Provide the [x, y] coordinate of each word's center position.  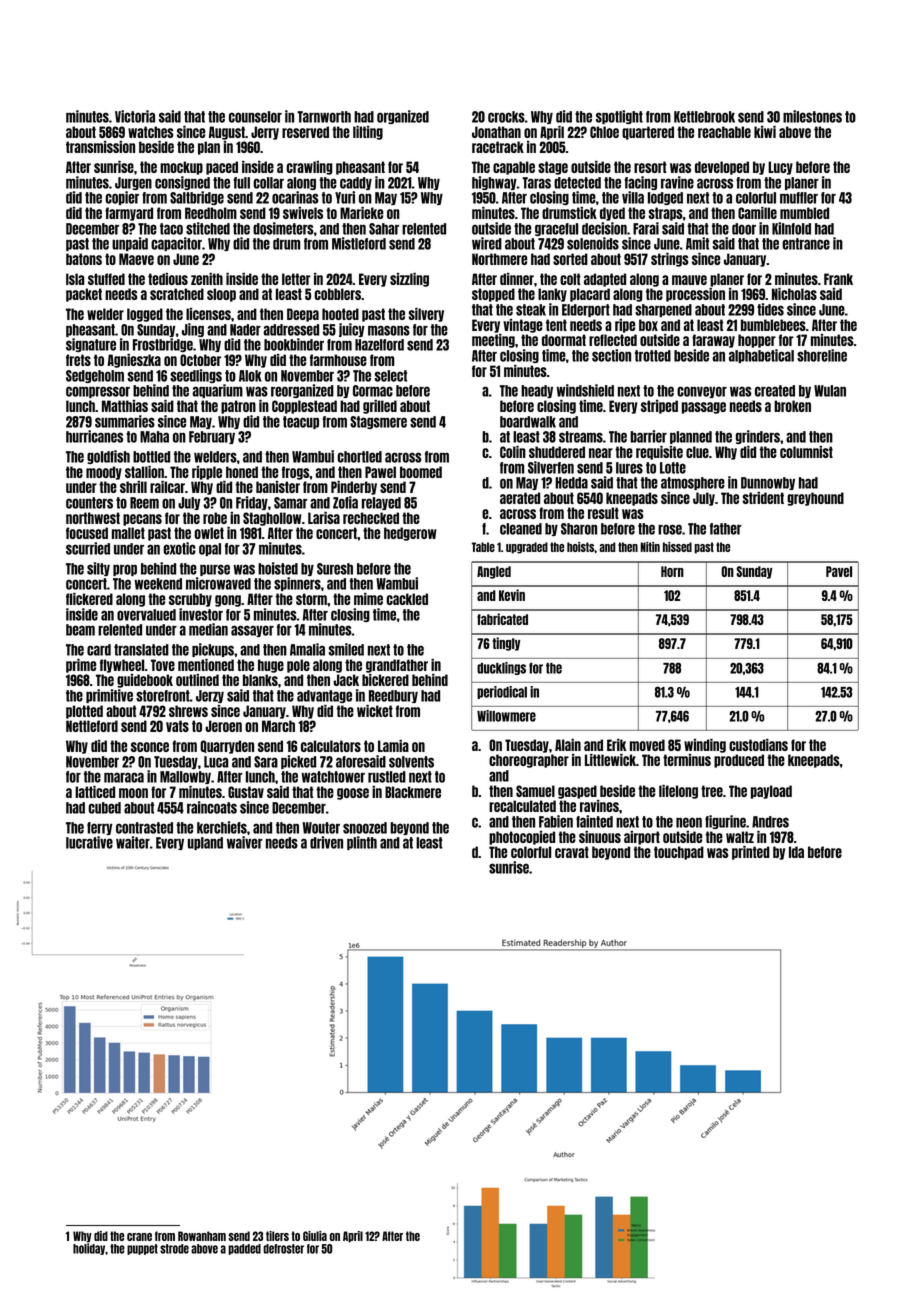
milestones [812, 116]
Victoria [135, 116]
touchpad [679, 853]
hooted [340, 314]
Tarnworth [324, 117]
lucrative [89, 842]
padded [244, 1249]
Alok [250, 376]
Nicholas [794, 294]
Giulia [315, 1236]
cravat [572, 852]
